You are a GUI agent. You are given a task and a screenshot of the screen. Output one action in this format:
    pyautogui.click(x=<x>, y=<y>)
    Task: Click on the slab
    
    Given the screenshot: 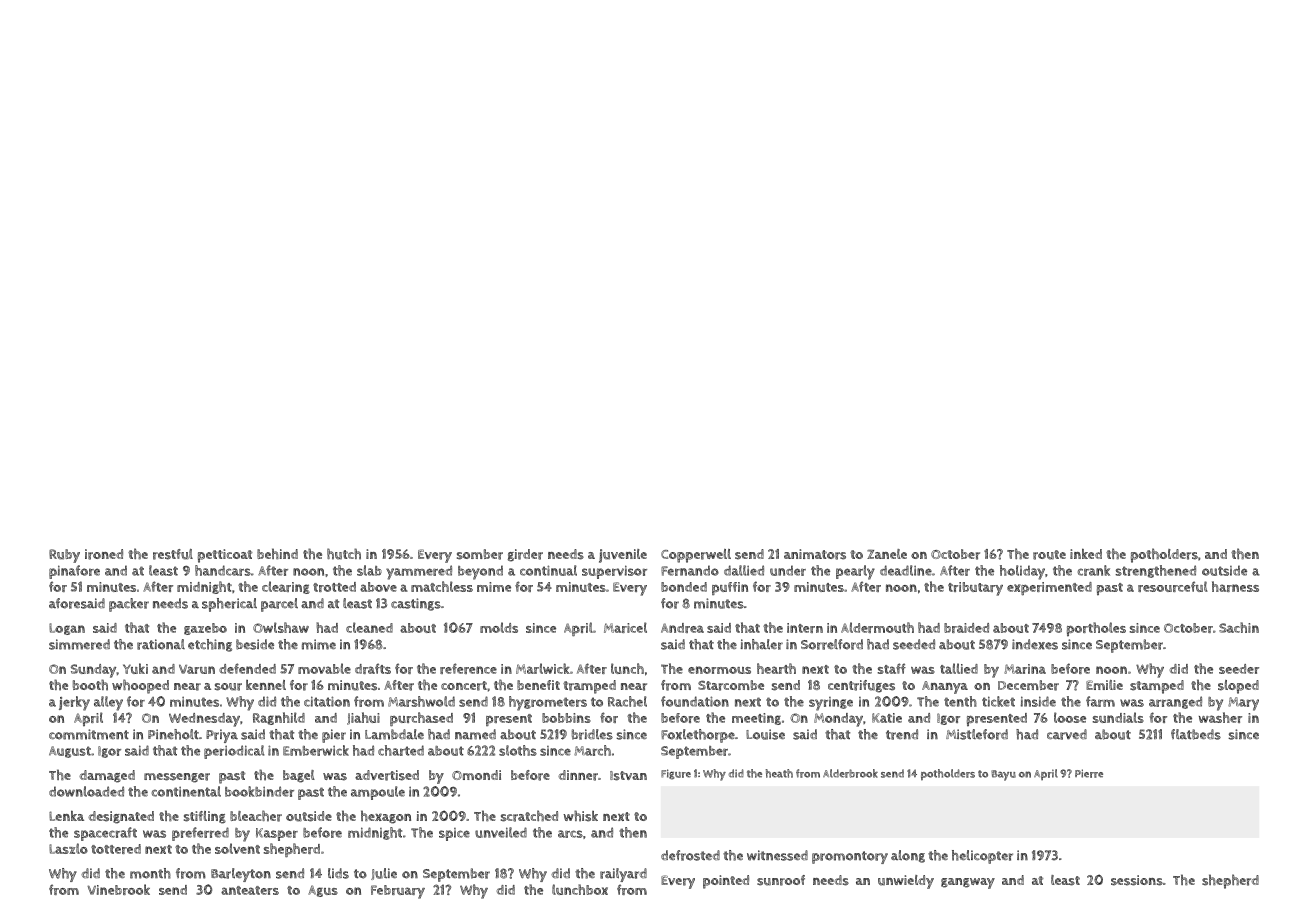 What is the action you would take?
    pyautogui.click(x=369, y=570)
